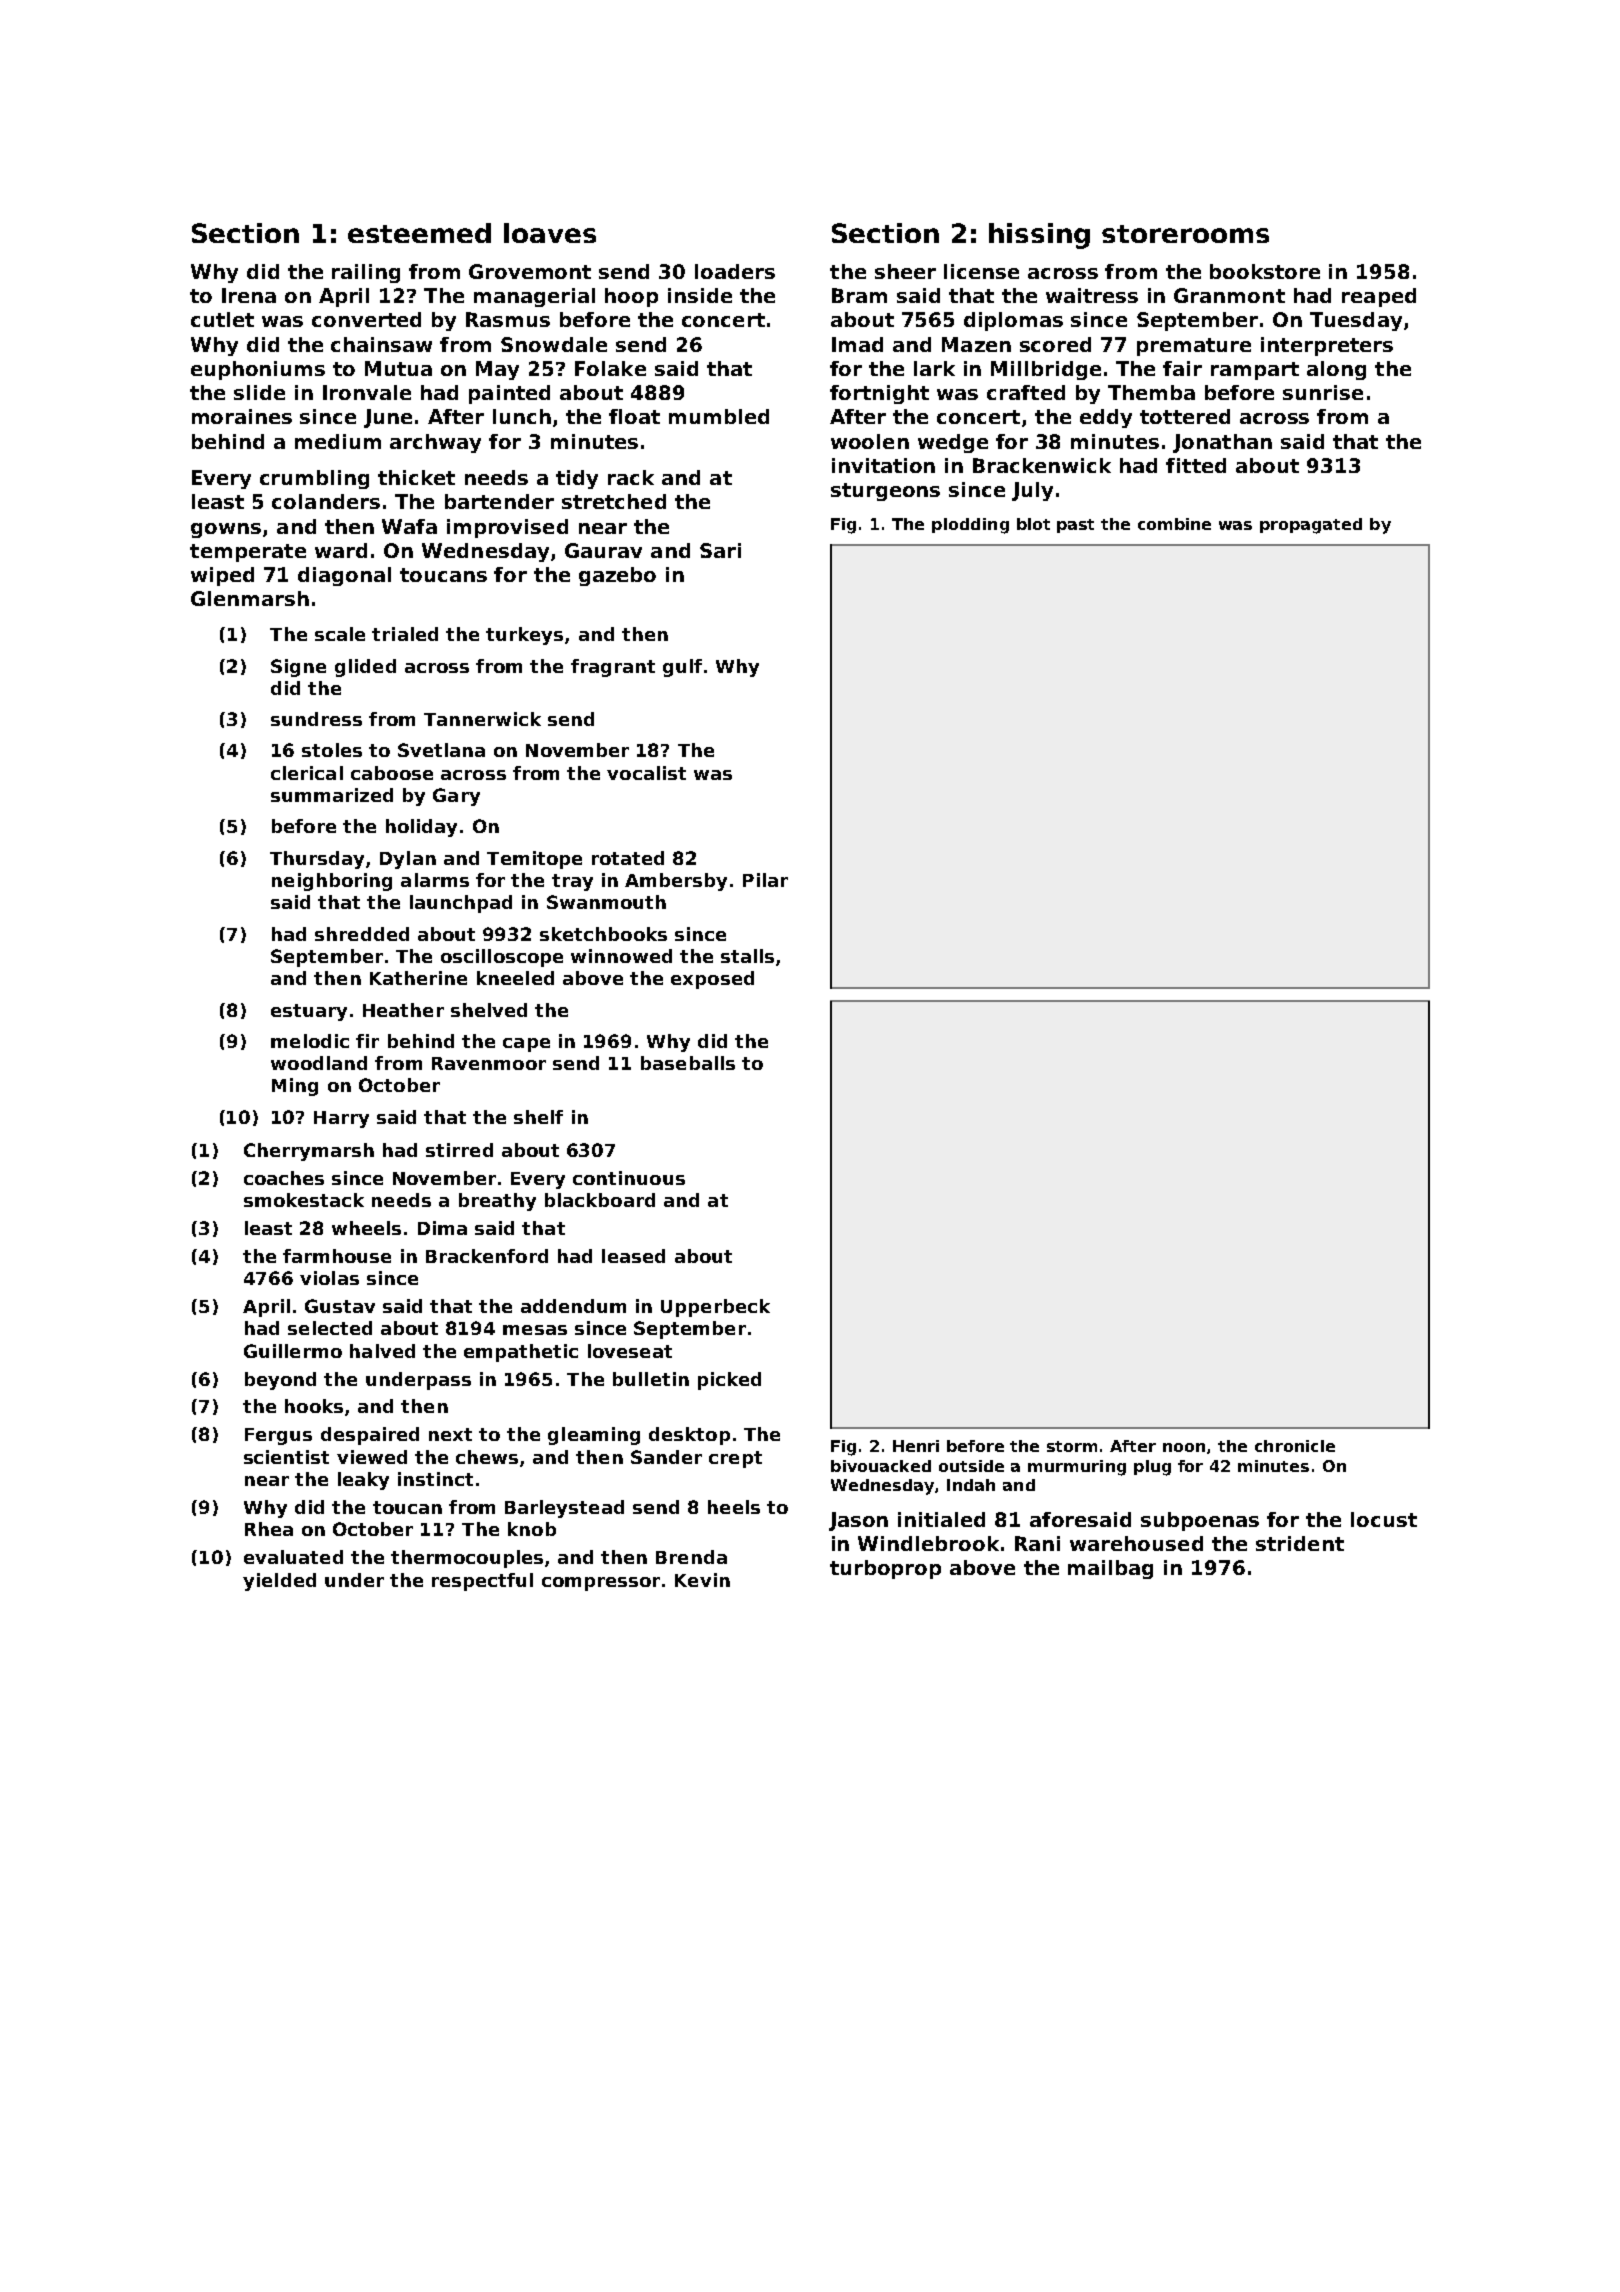 Image resolution: width=1620 pixels, height=2292 pixels. Describe the element at coordinates (248, 553) in the page. I see `temperate` at that location.
